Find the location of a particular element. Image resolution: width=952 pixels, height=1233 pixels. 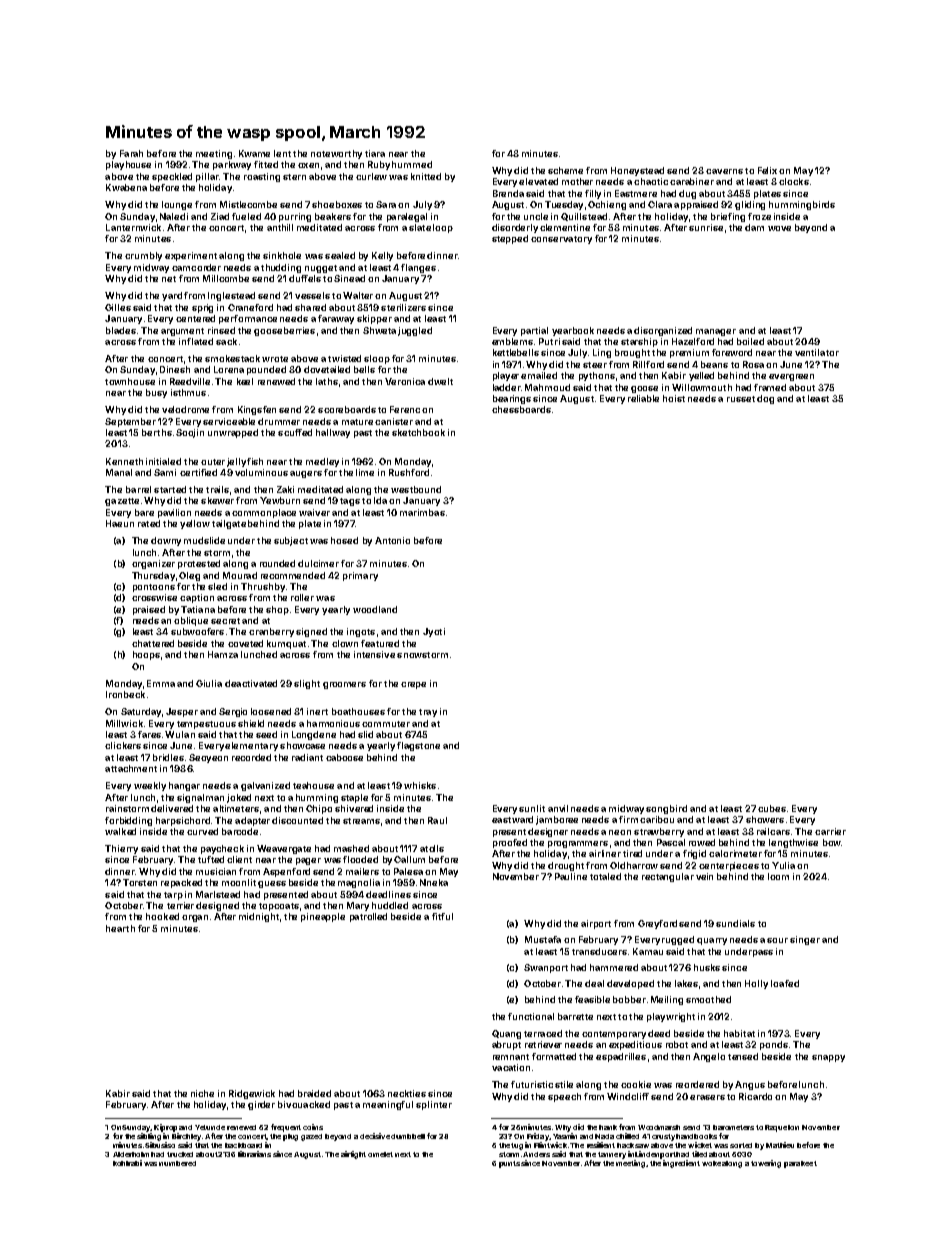

Mistlecombe is located at coordinates (248, 204).
